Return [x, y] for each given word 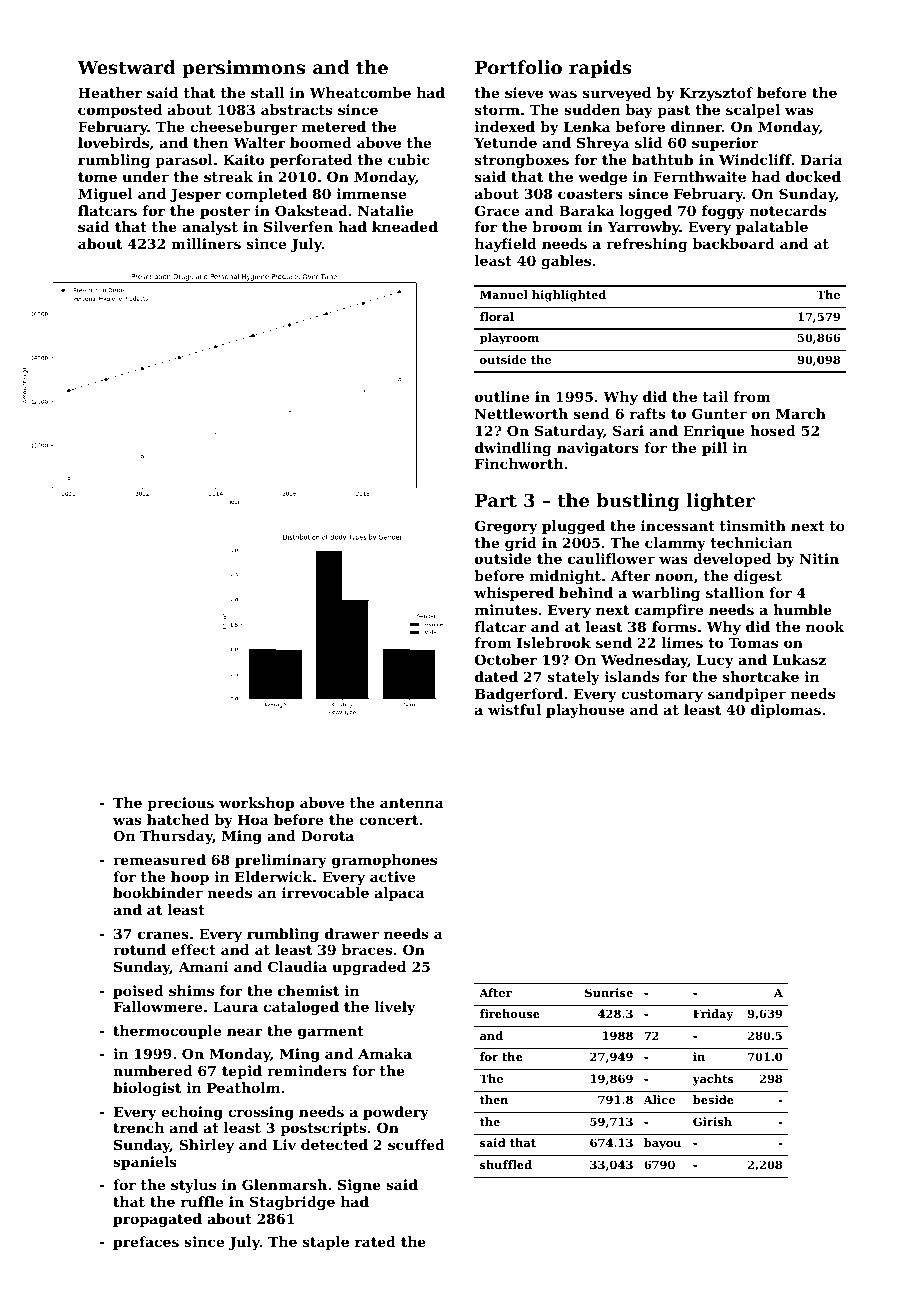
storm [497, 110]
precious [180, 804]
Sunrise [609, 992]
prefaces [146, 1243]
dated [496, 676]
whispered [514, 594]
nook [825, 626]
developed [732, 560]
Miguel [105, 195]
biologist [147, 1089]
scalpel [753, 111]
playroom [509, 339]
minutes [506, 609]
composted [120, 111]
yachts [713, 1080]
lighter [720, 502]
